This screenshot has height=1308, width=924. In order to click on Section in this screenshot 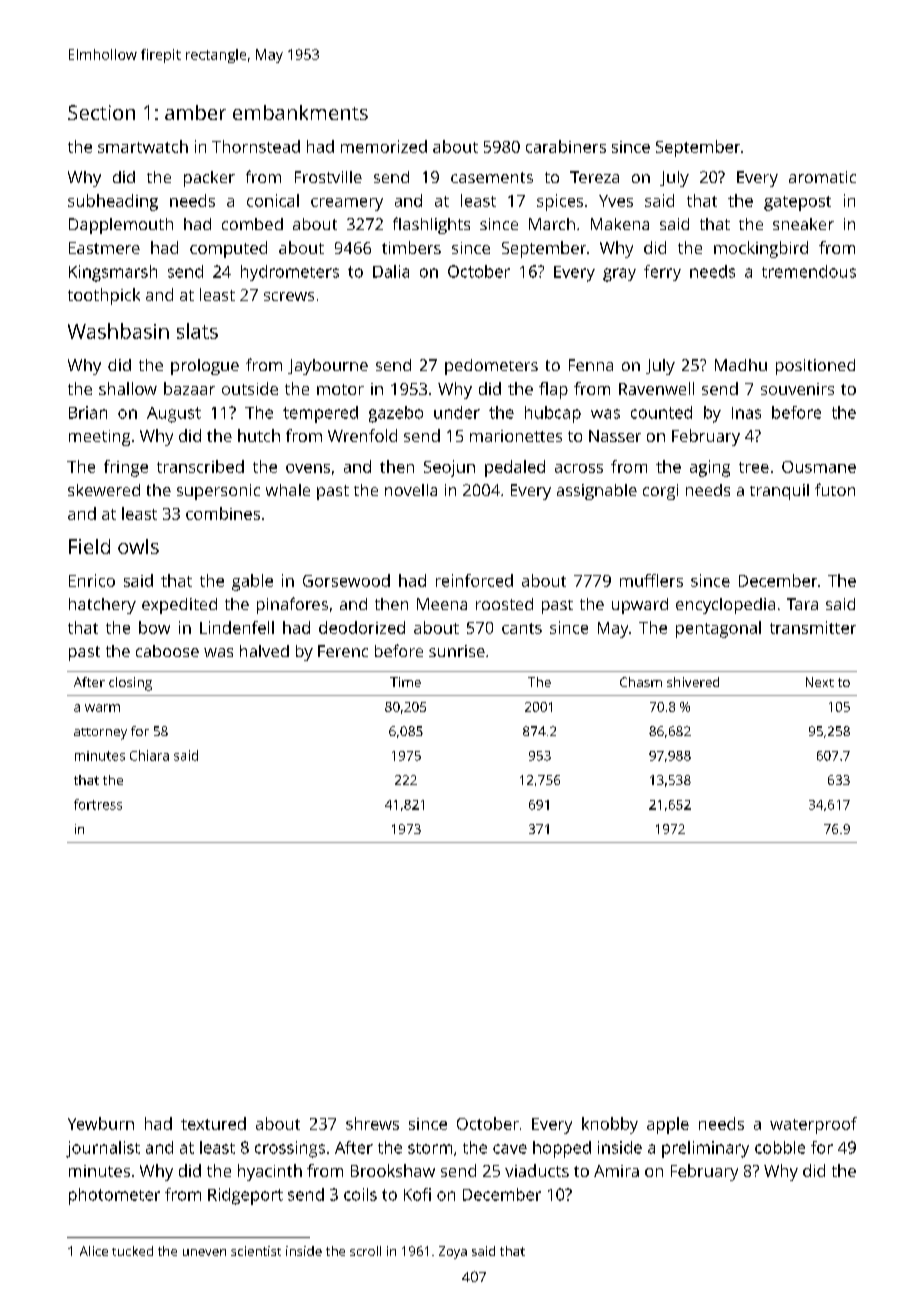, I will do `click(101, 112)`.
